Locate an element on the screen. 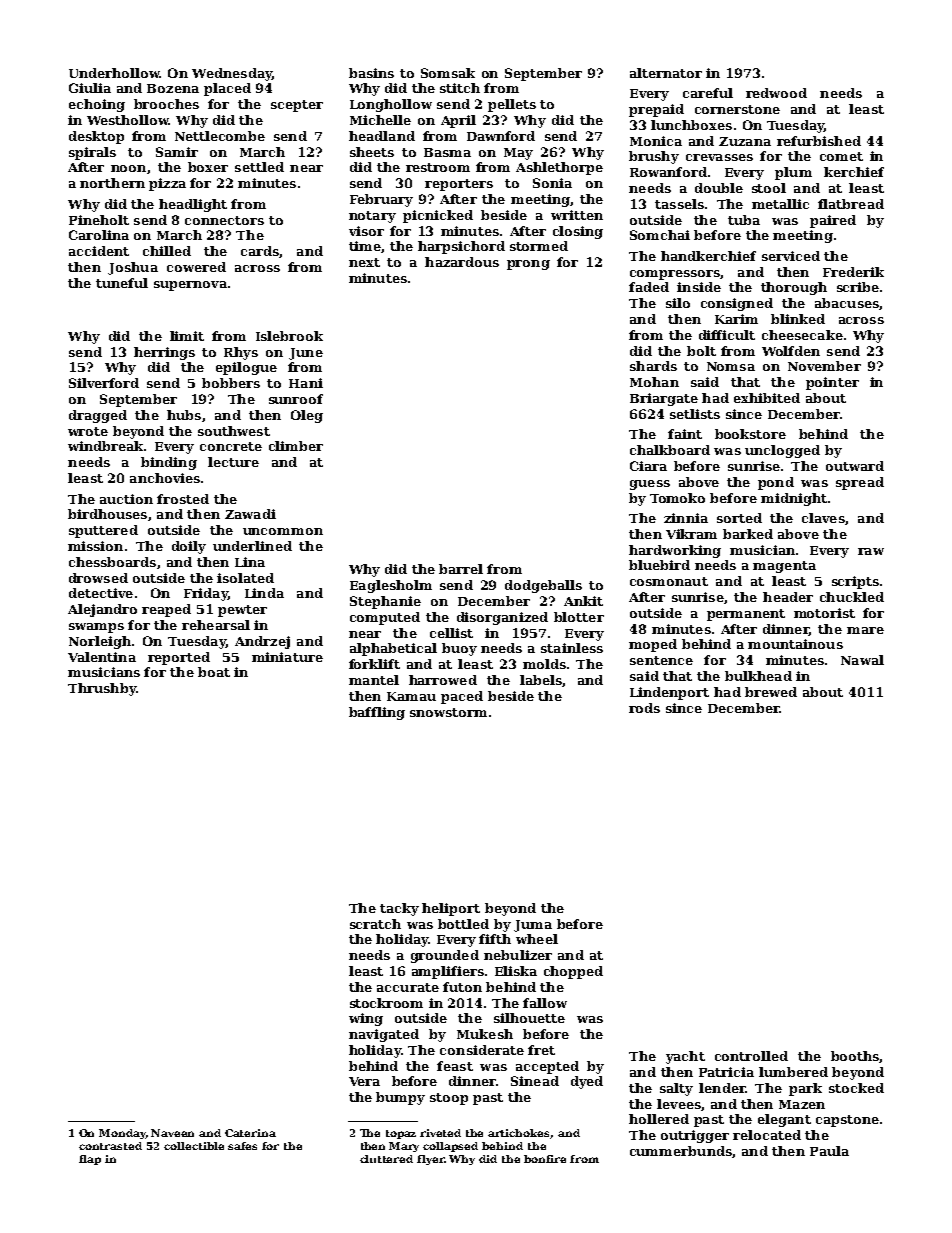  labels is located at coordinates (541, 680).
